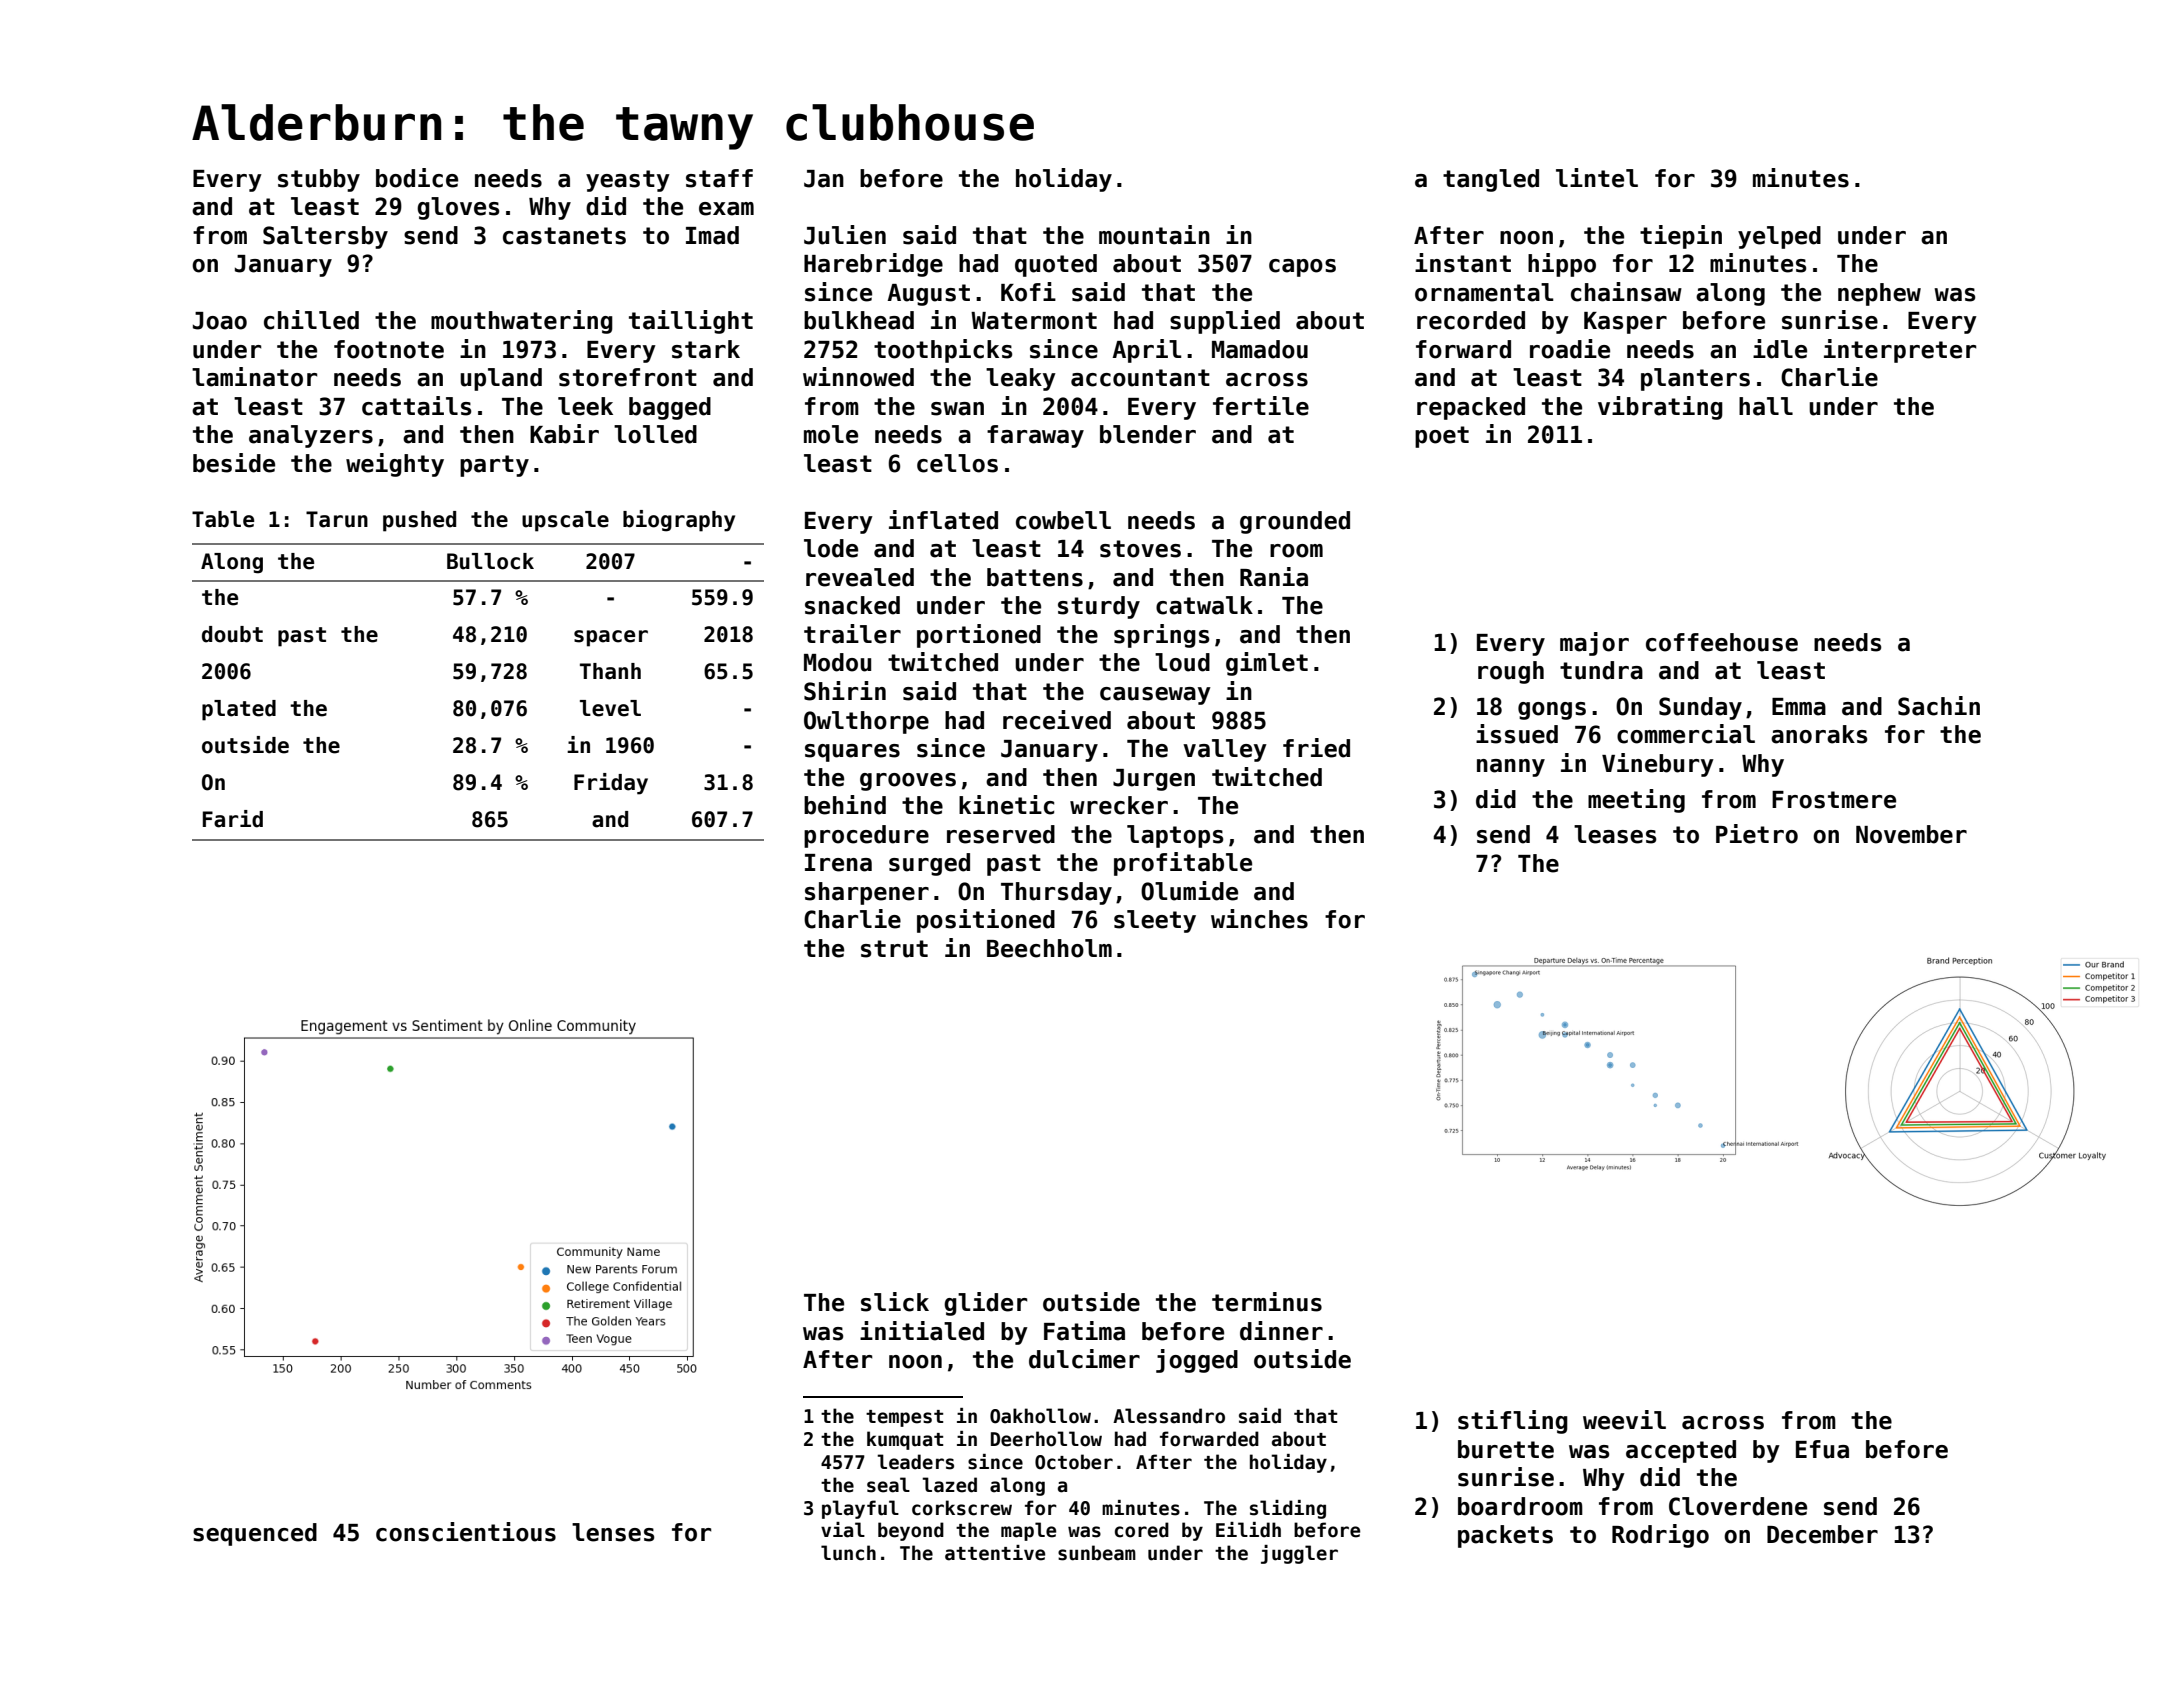 This document has width=2178, height=1683. I want to click on dinner, so click(1281, 1331).
